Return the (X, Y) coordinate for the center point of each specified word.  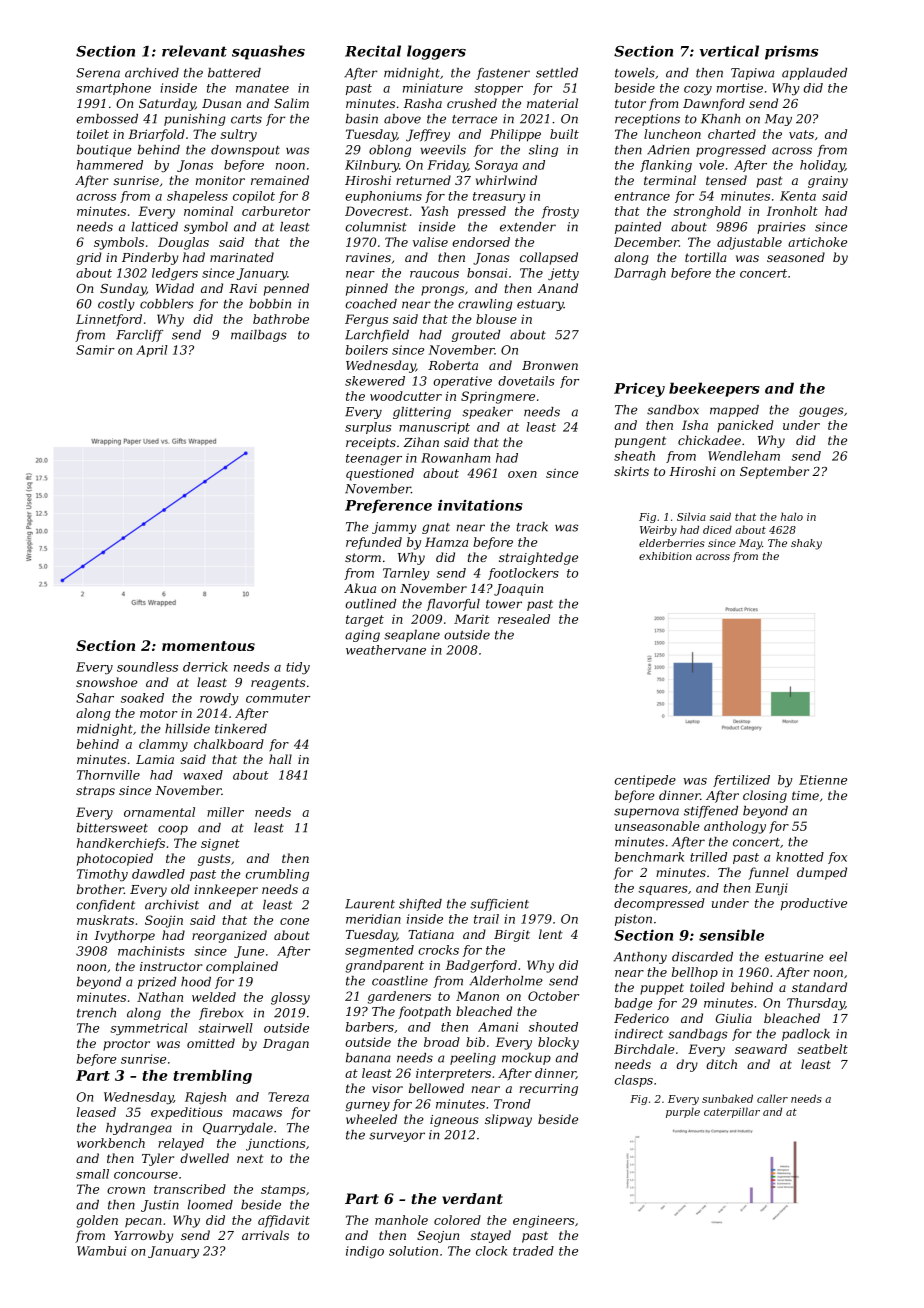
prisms (791, 52)
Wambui (101, 1251)
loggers (436, 52)
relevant (194, 51)
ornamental (159, 812)
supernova (646, 813)
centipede (645, 781)
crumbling (277, 875)
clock (491, 1251)
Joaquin (518, 590)
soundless (147, 667)
